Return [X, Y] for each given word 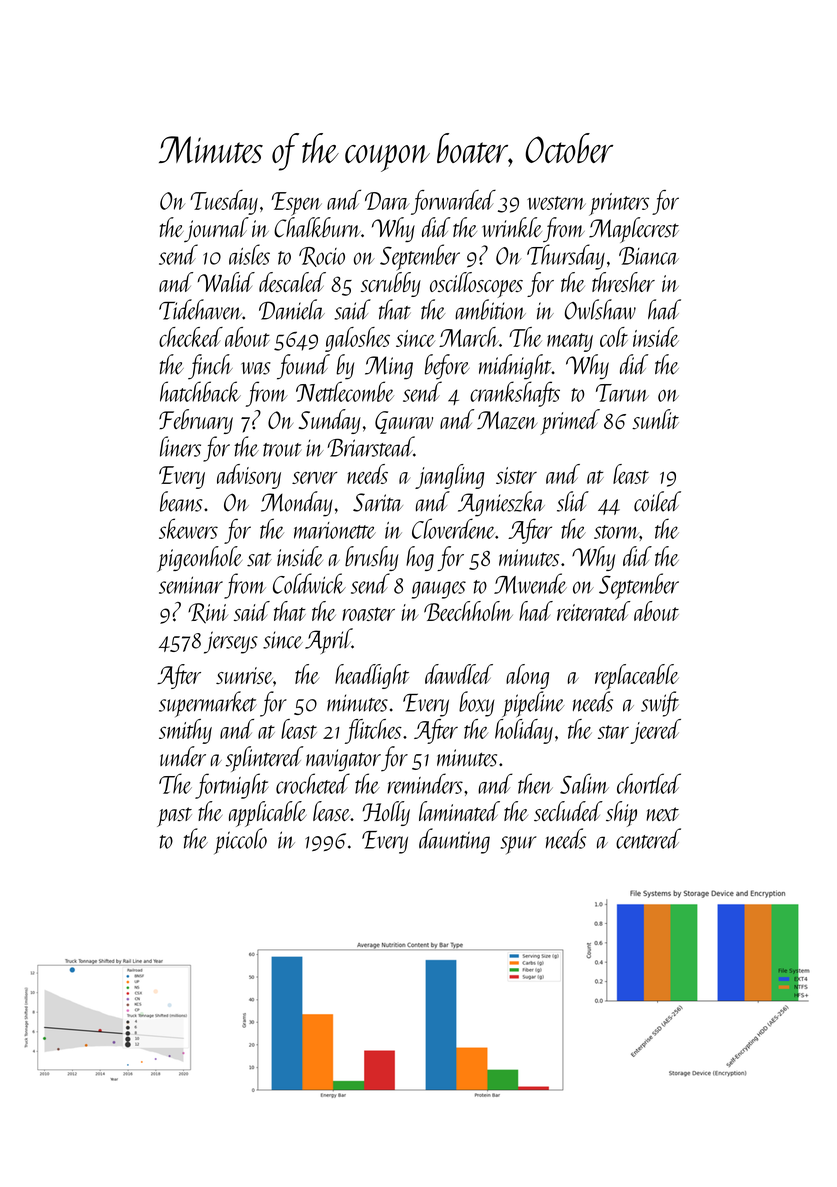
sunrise [244, 675]
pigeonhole [199, 559]
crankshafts [515, 394]
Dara [387, 201]
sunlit [655, 419]
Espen [297, 204]
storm [616, 532]
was [256, 368]
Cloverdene [453, 528]
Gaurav [404, 422]
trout [282, 450]
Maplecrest [634, 230]
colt [614, 337]
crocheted [313, 783]
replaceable [637, 677]
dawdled [459, 674]
